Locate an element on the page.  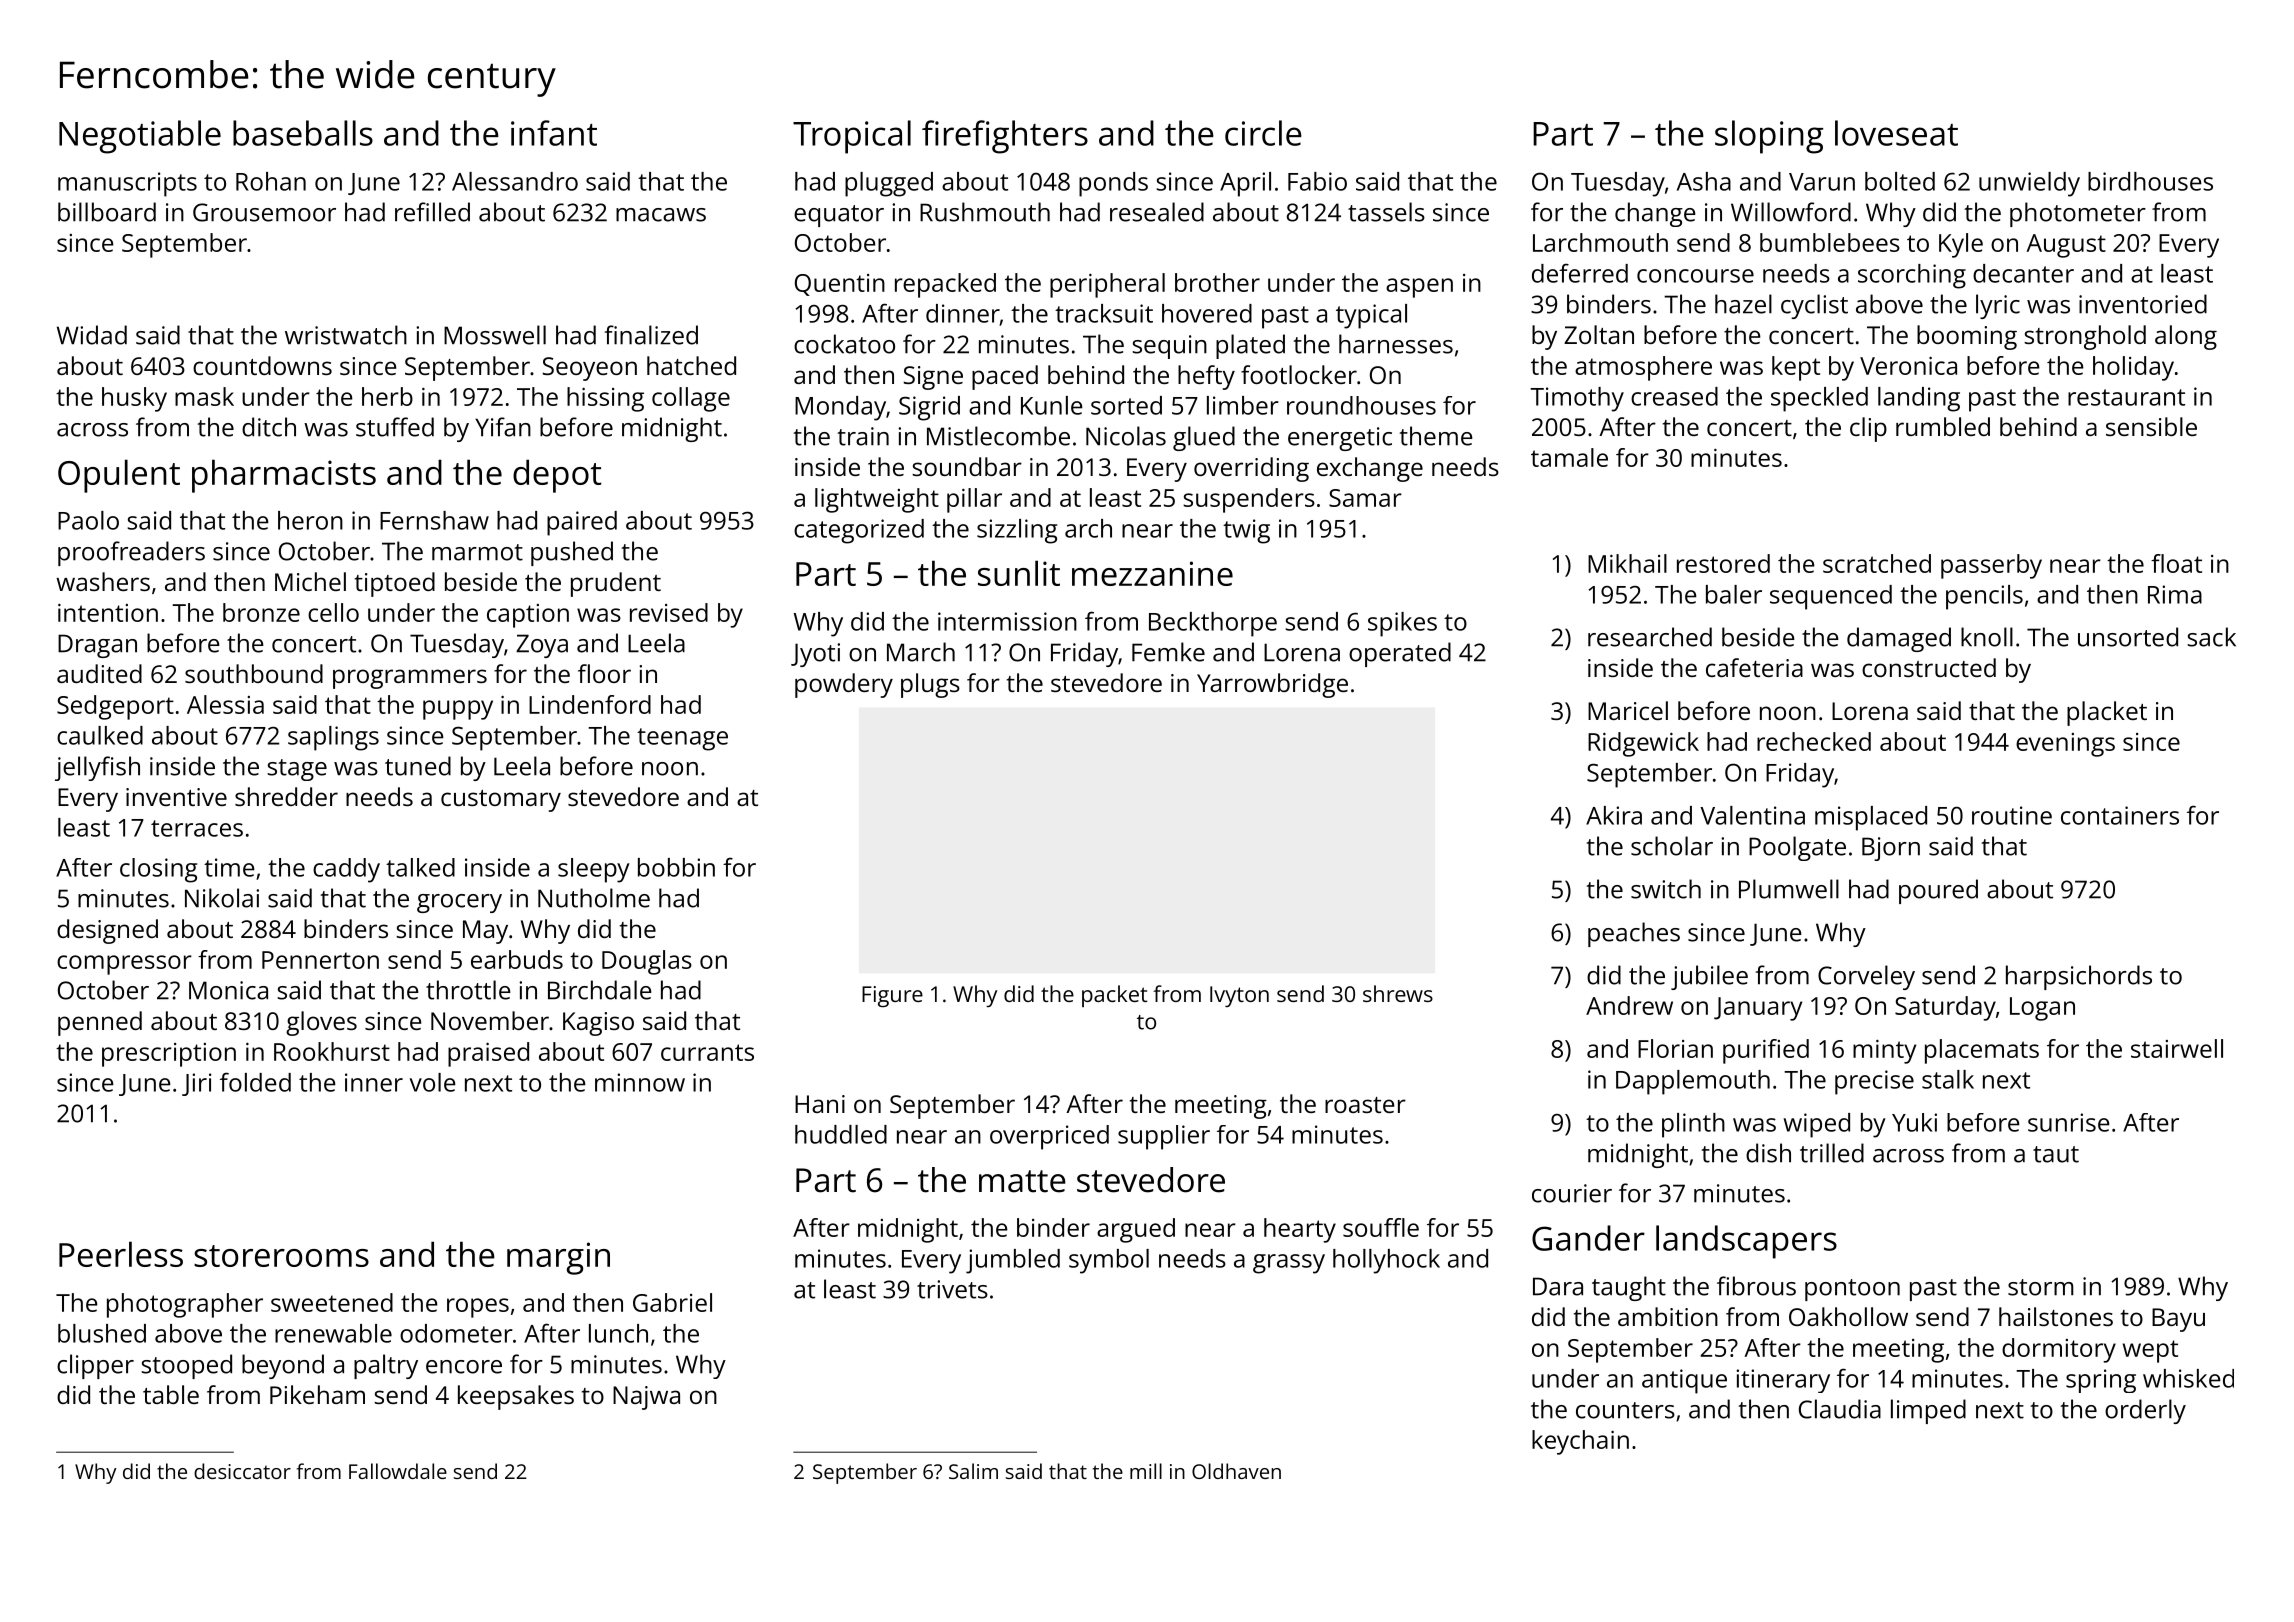
lyric is located at coordinates (1998, 306).
